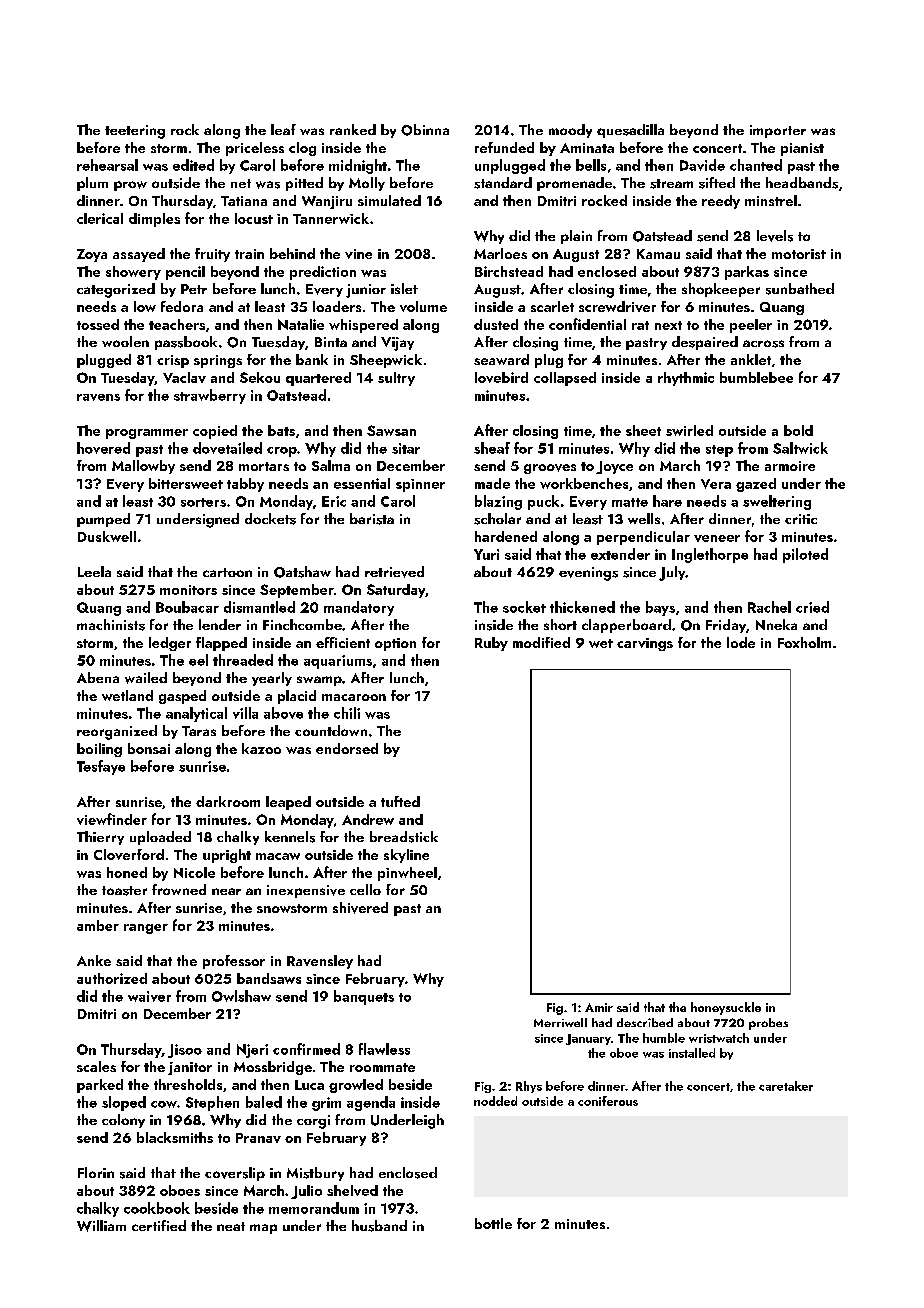 The image size is (924, 1308). I want to click on Florin, so click(96, 1172).
